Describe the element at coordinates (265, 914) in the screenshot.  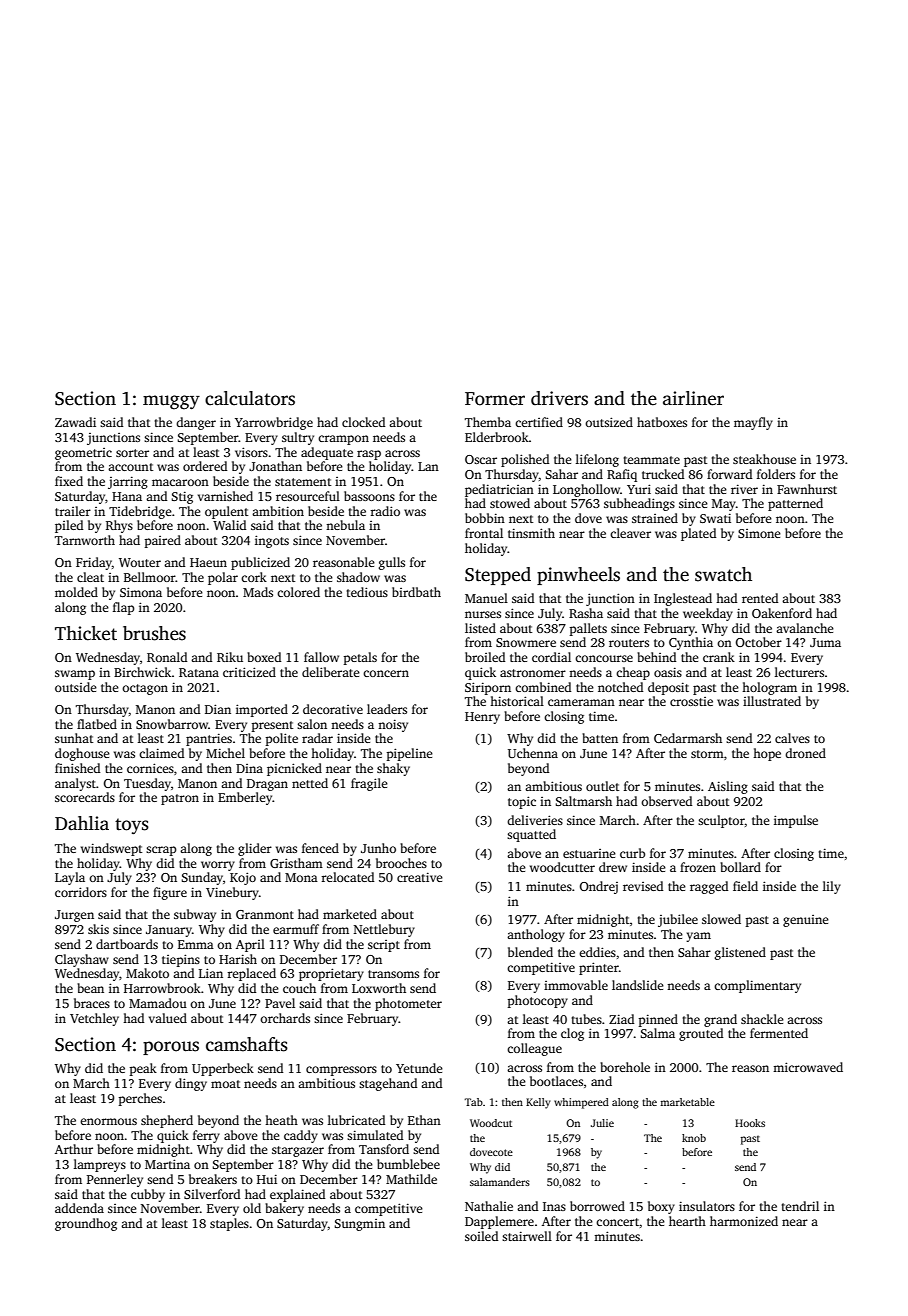
I see `Granmont` at that location.
